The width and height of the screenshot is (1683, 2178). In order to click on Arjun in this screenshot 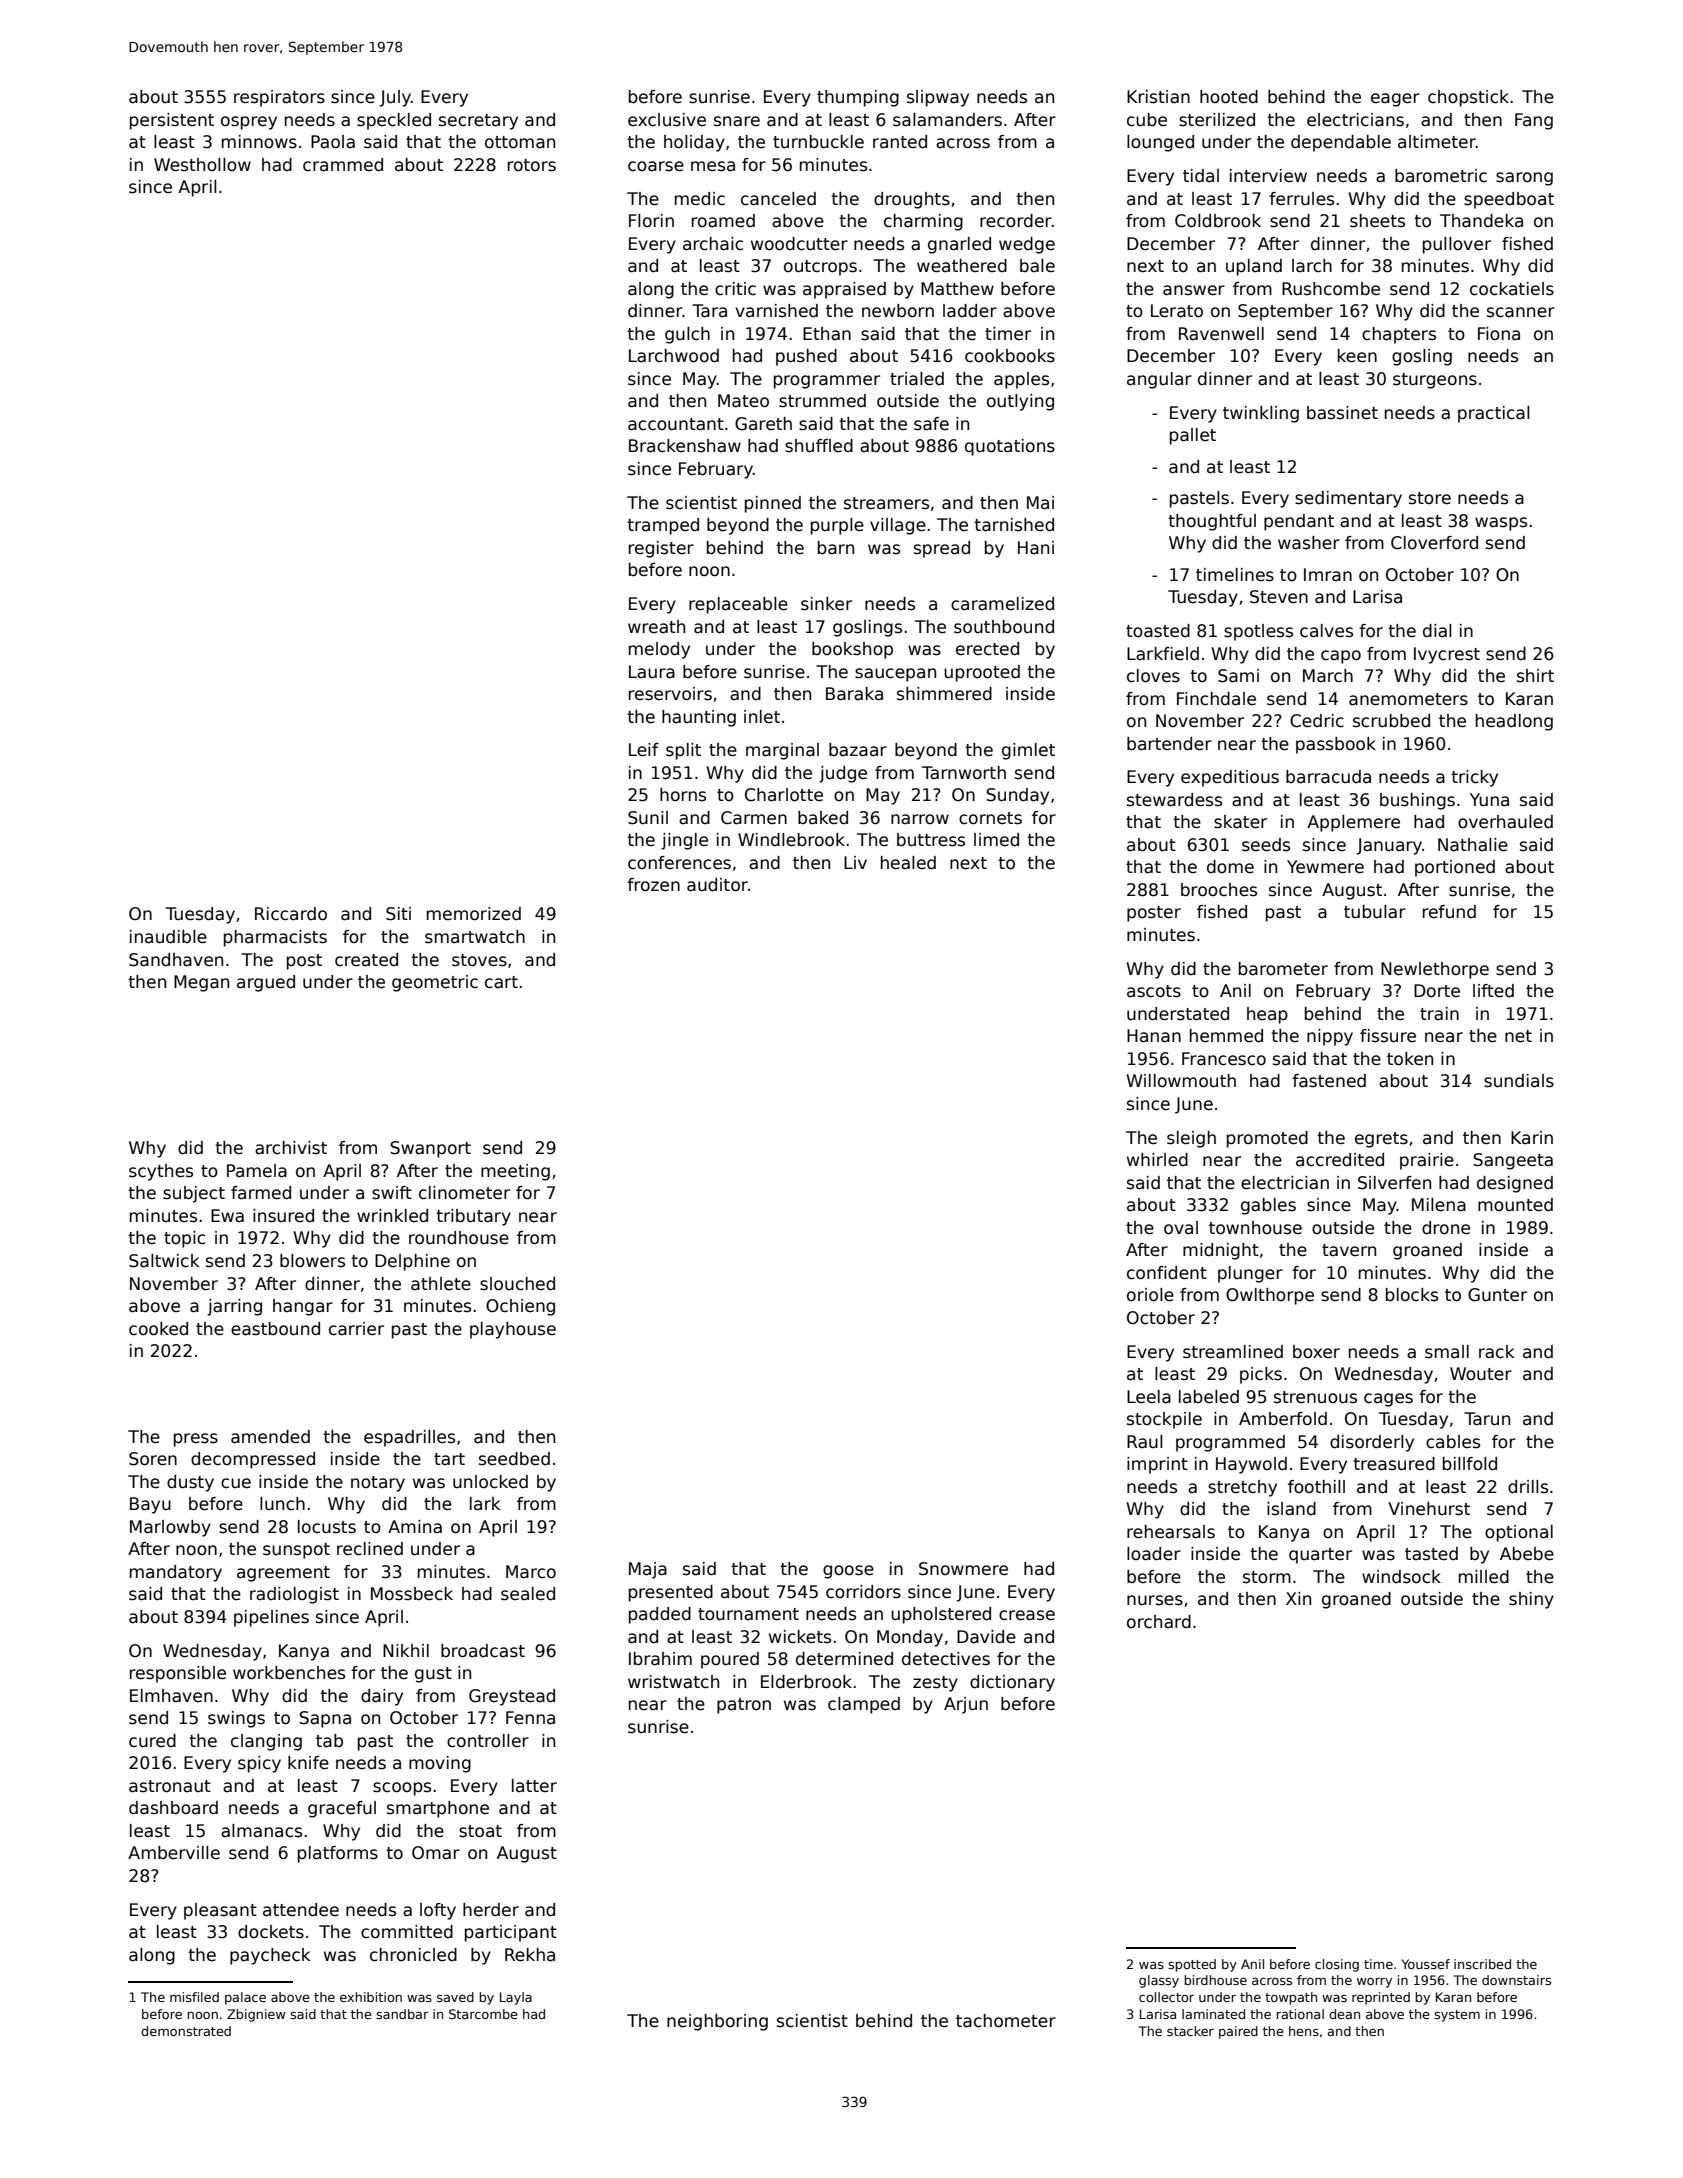, I will do `click(966, 1705)`.
